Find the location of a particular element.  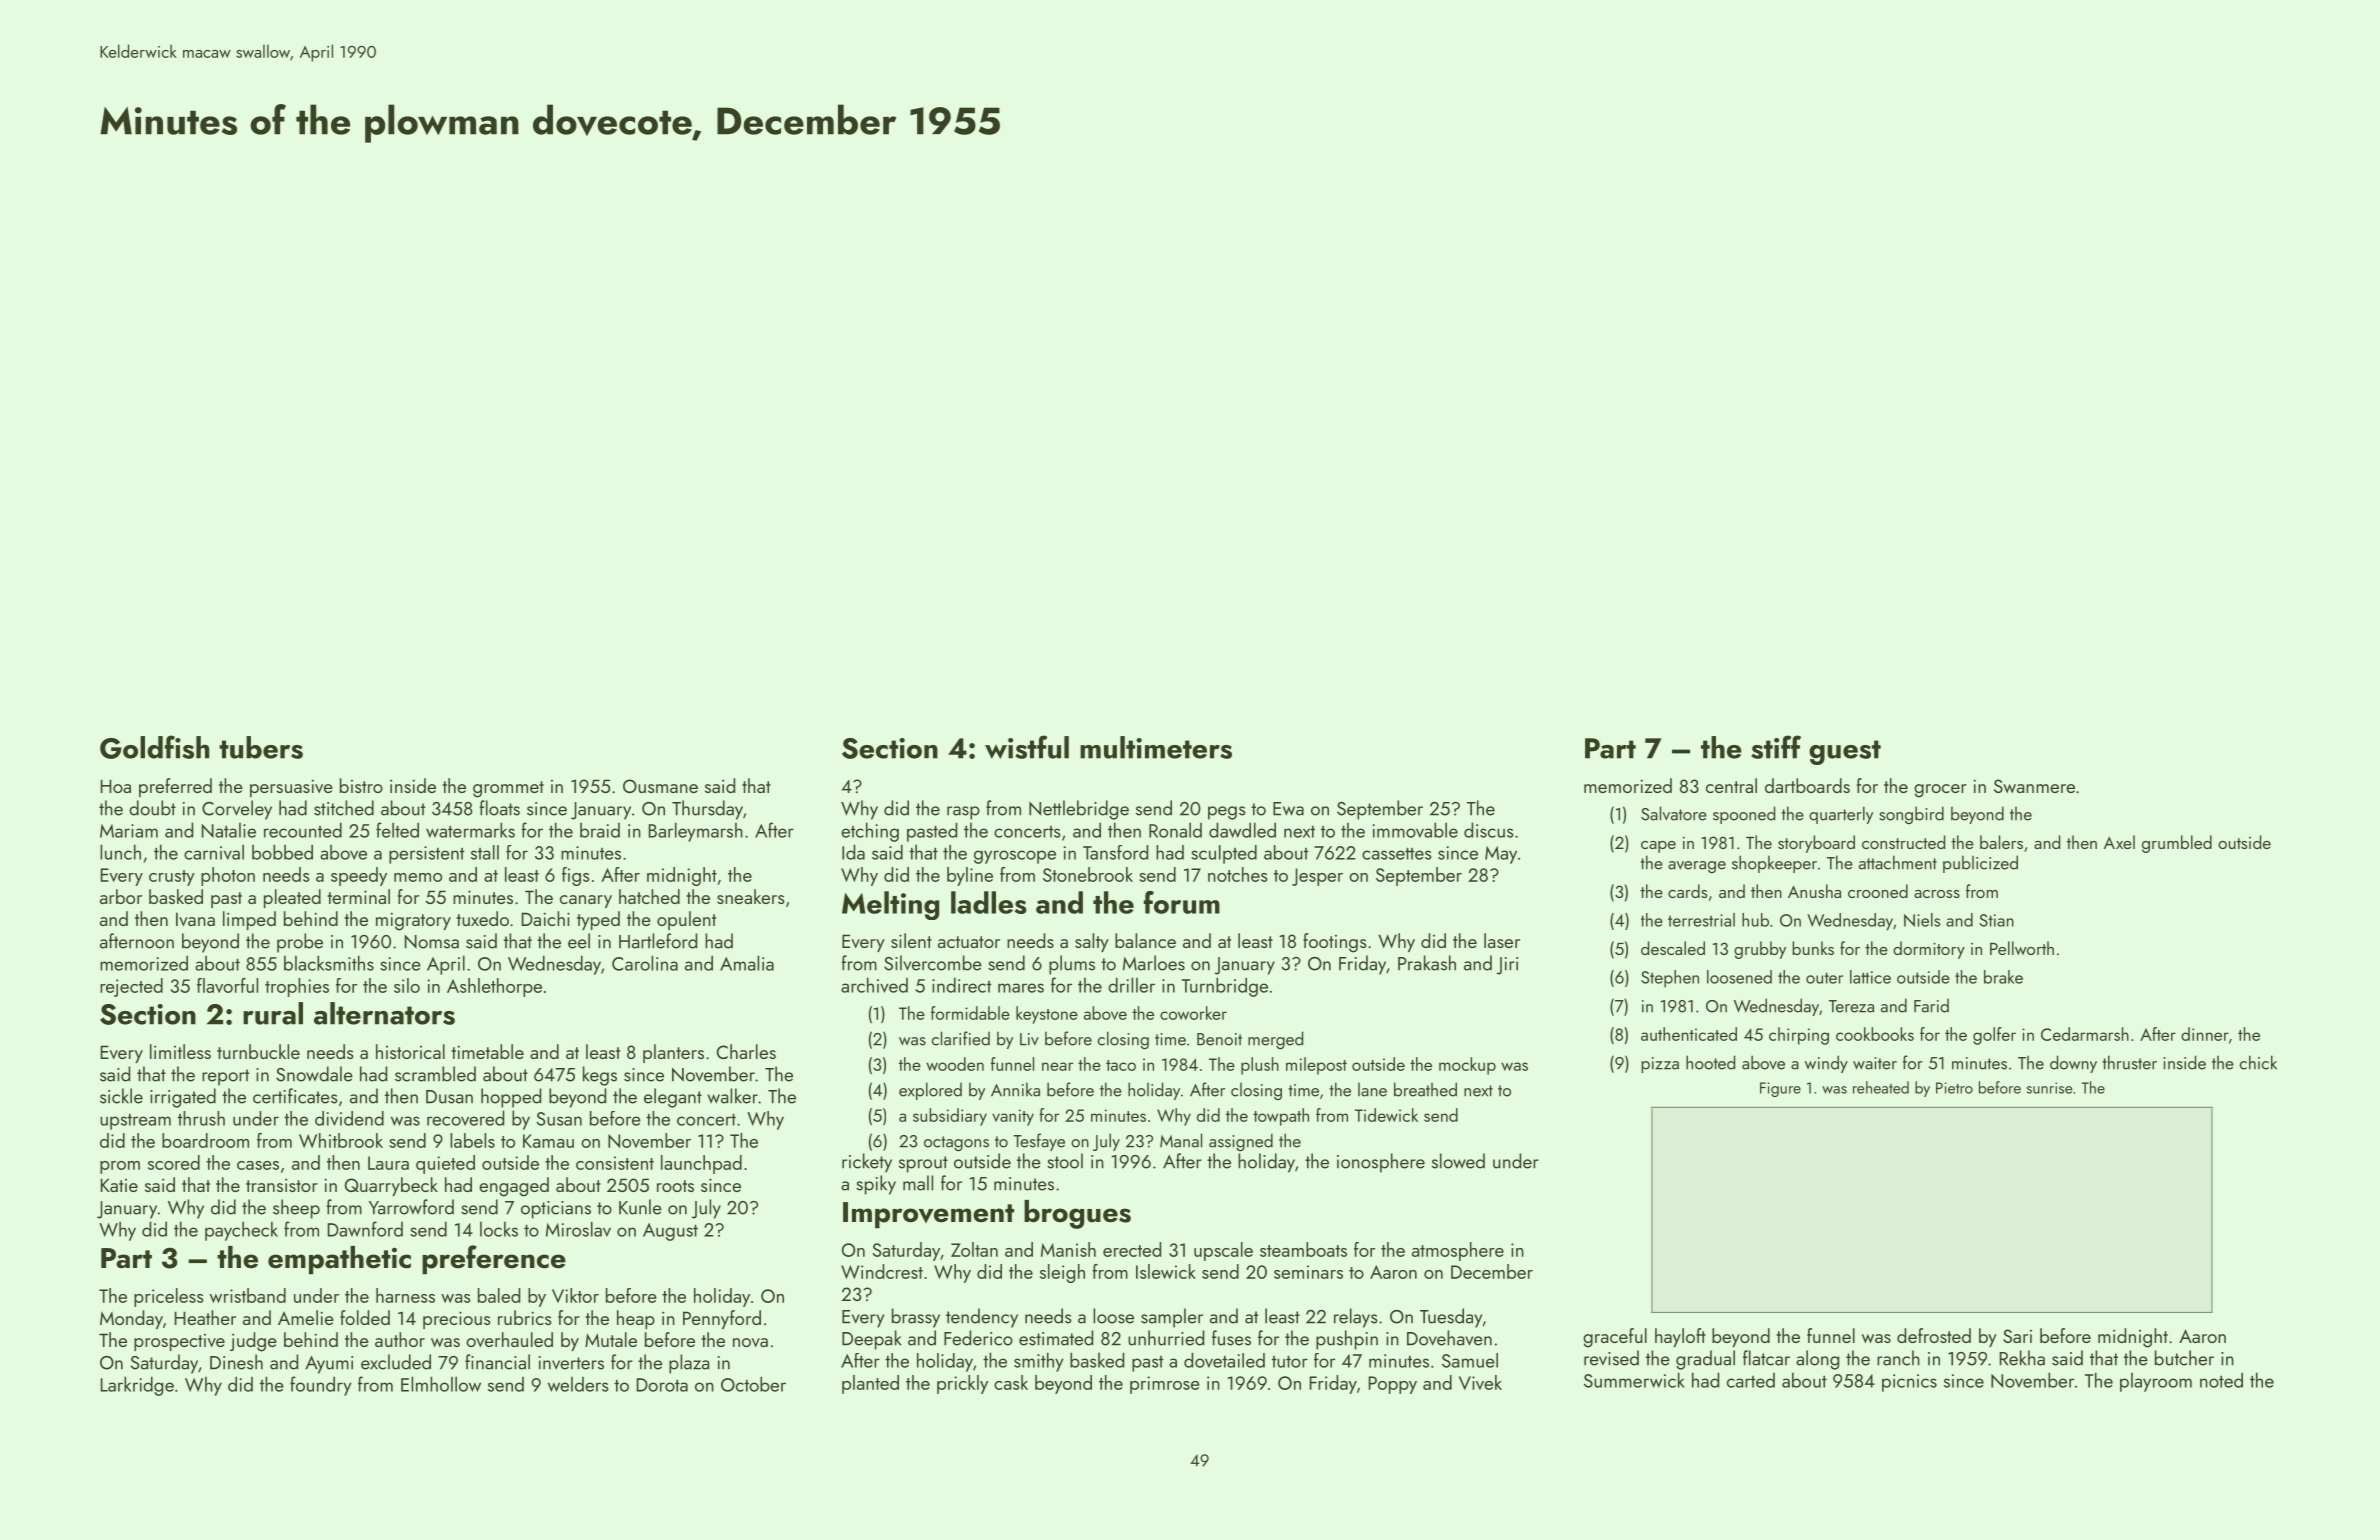

wistful is located at coordinates (1027, 747).
